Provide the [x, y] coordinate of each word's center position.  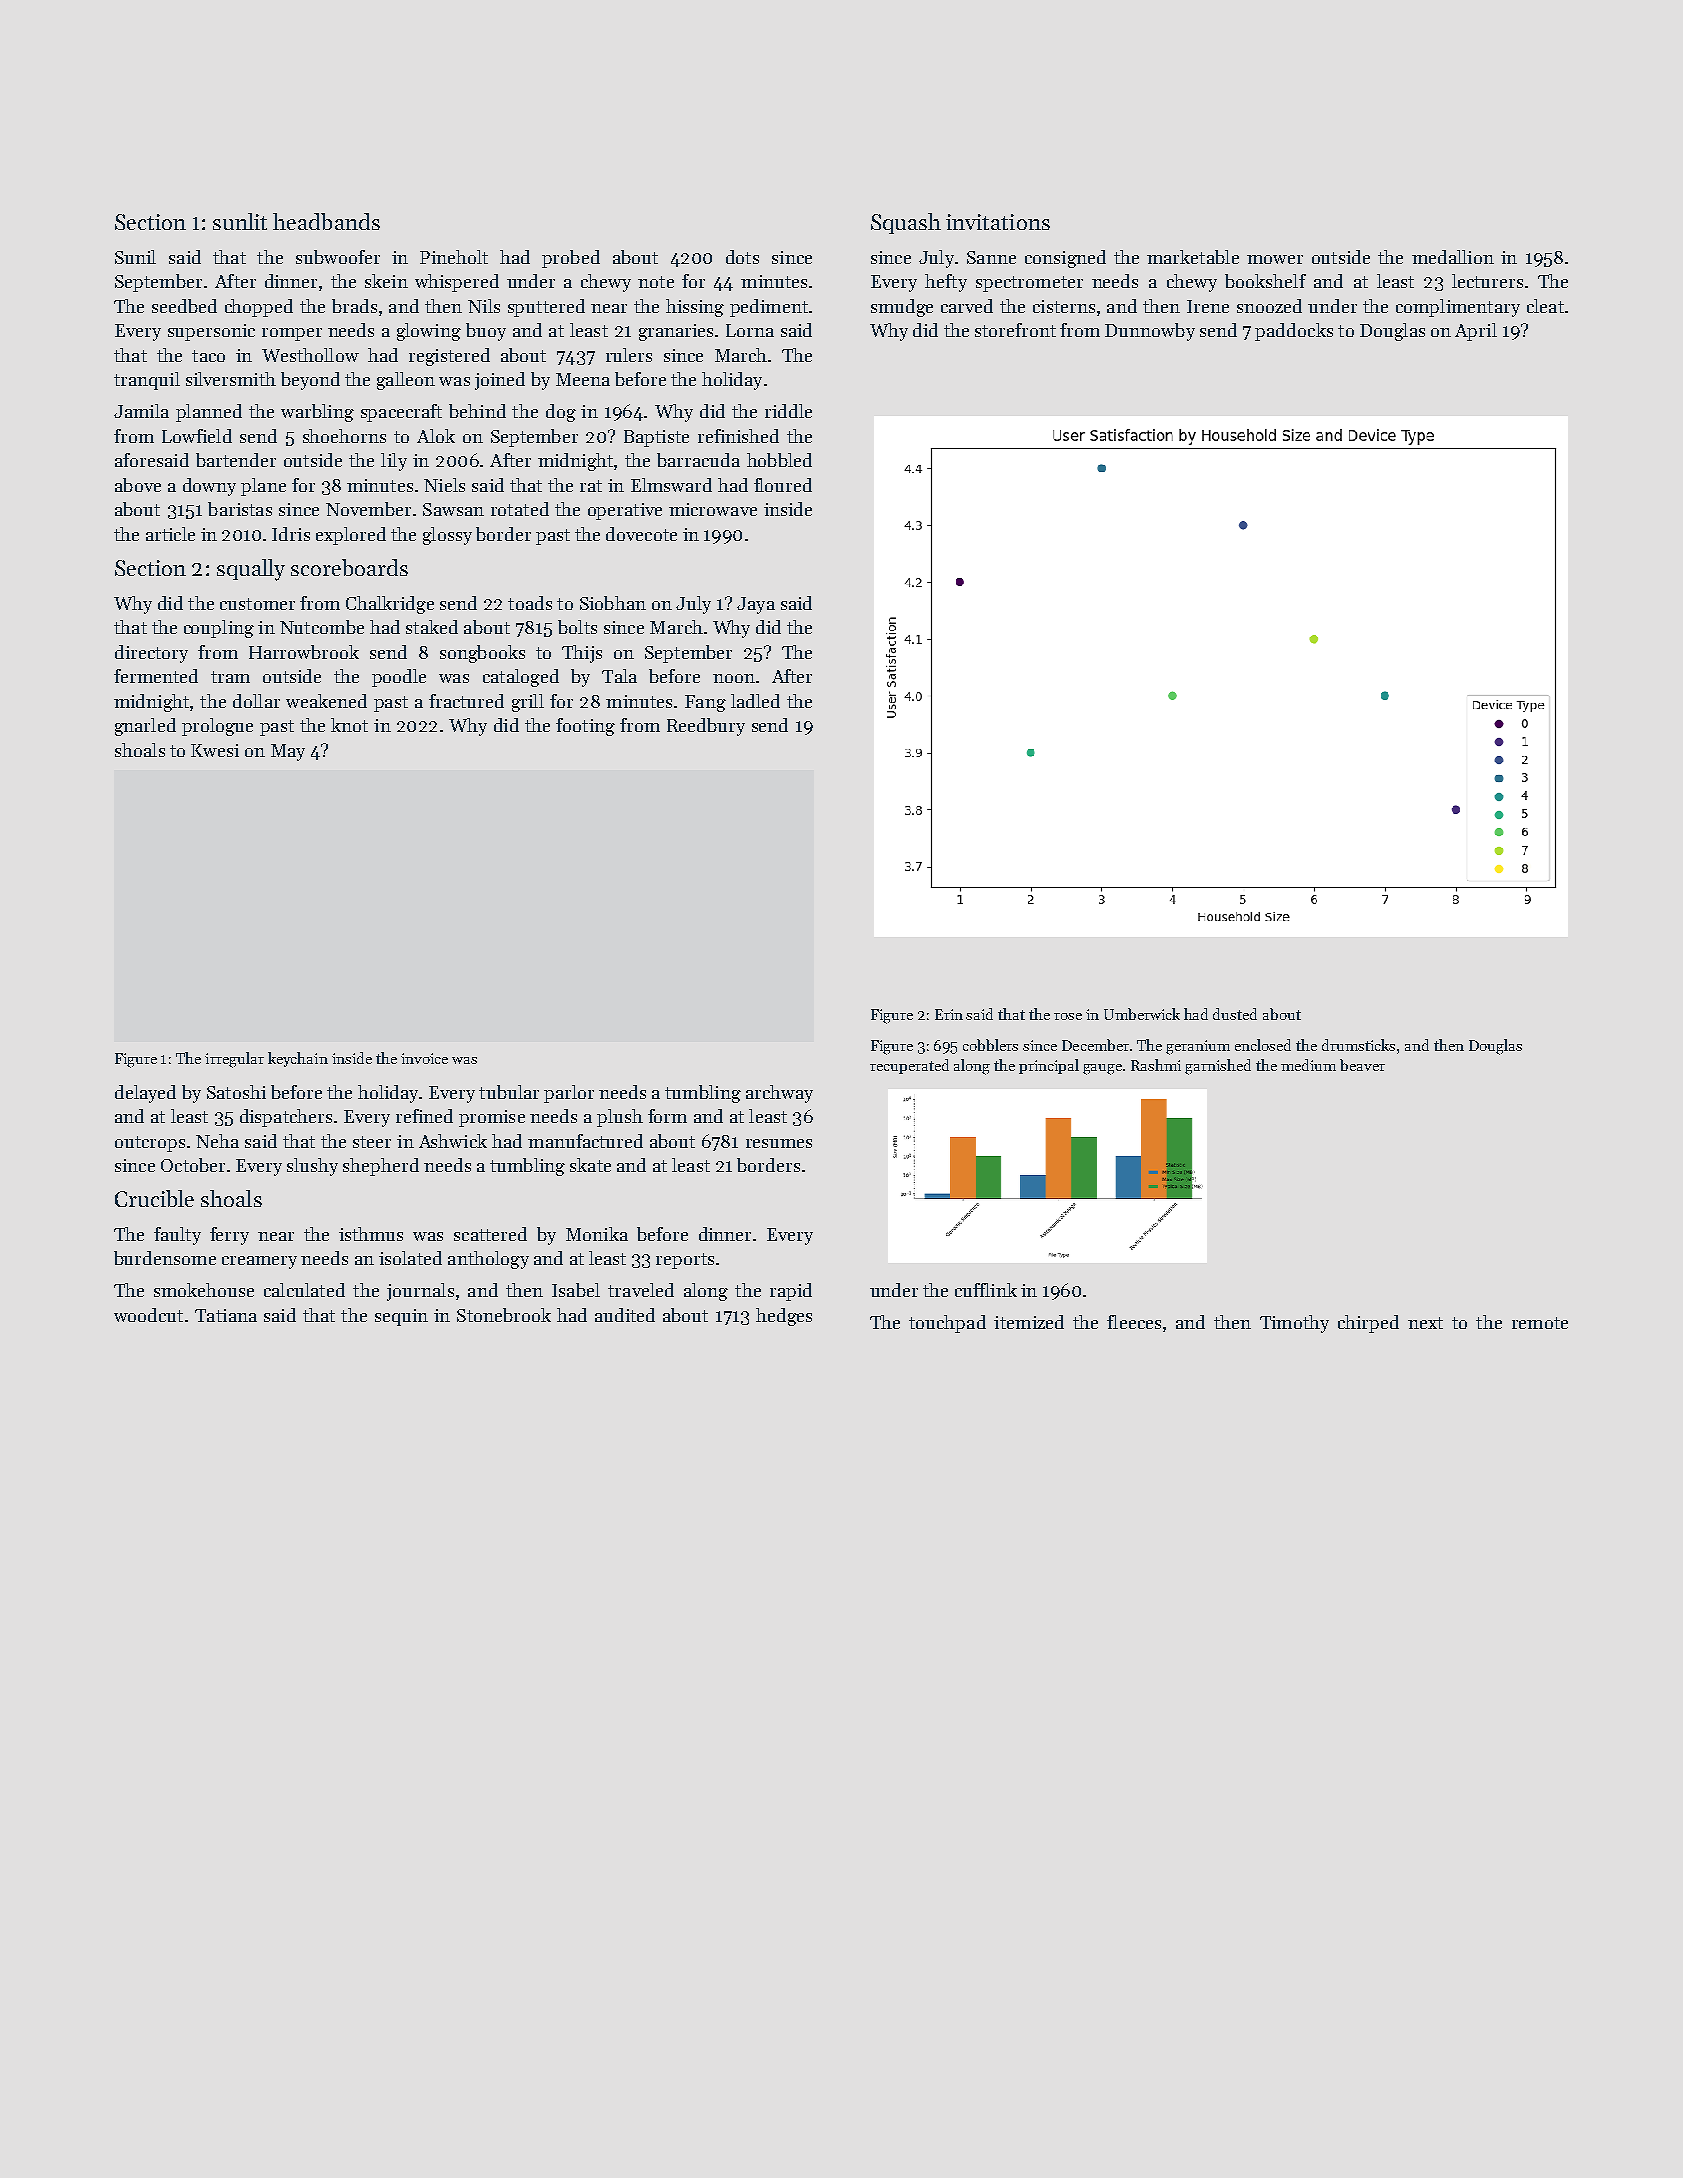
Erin [949, 1014]
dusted [1235, 1014]
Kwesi [215, 750]
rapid [791, 1292]
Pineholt [454, 257]
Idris [291, 534]
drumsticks [1358, 1045]
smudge [902, 308]
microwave [713, 509]
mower [1275, 259]
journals [420, 1292]
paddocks [1294, 332]
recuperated [909, 1066]
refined [424, 1116]
